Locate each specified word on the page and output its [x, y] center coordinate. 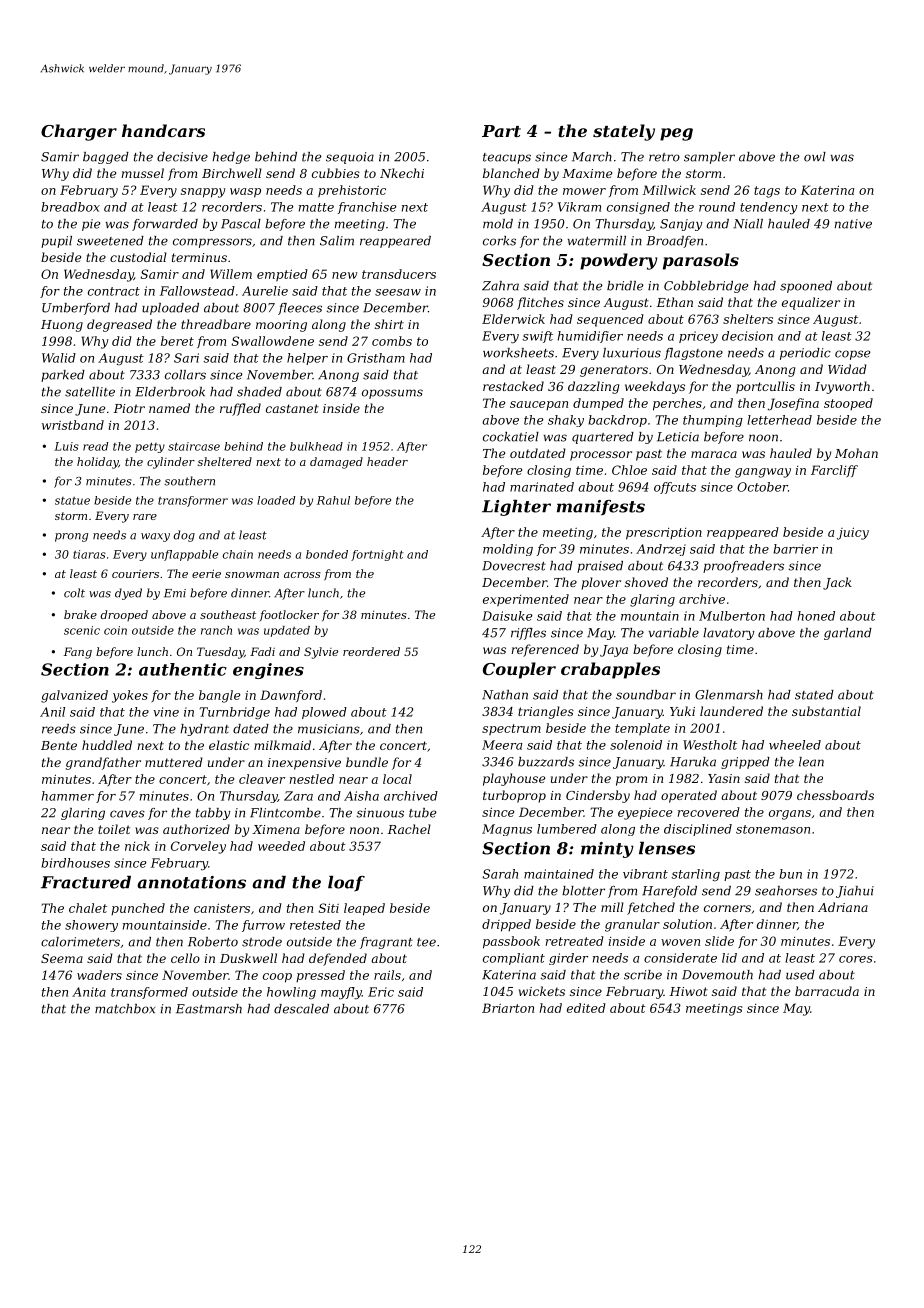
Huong [62, 326]
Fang [78, 653]
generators [614, 371]
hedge [231, 158]
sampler [709, 158]
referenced [545, 650]
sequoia [350, 158]
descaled [301, 1009]
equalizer [811, 303]
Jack [837, 583]
